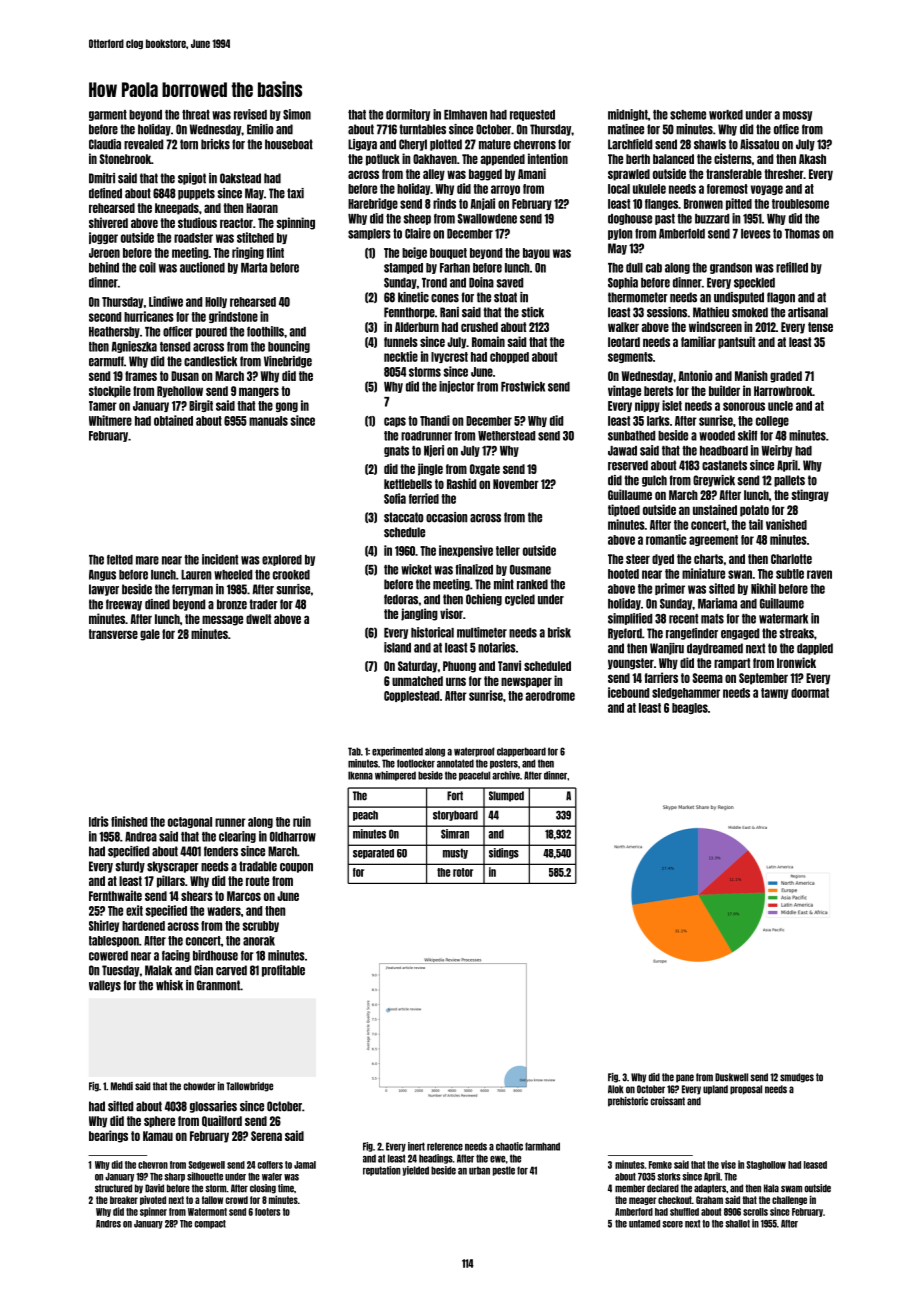 Image resolution: width=924 pixels, height=1308 pixels. What do you see at coordinates (449, 312) in the page?
I see `Rani` at bounding box center [449, 312].
